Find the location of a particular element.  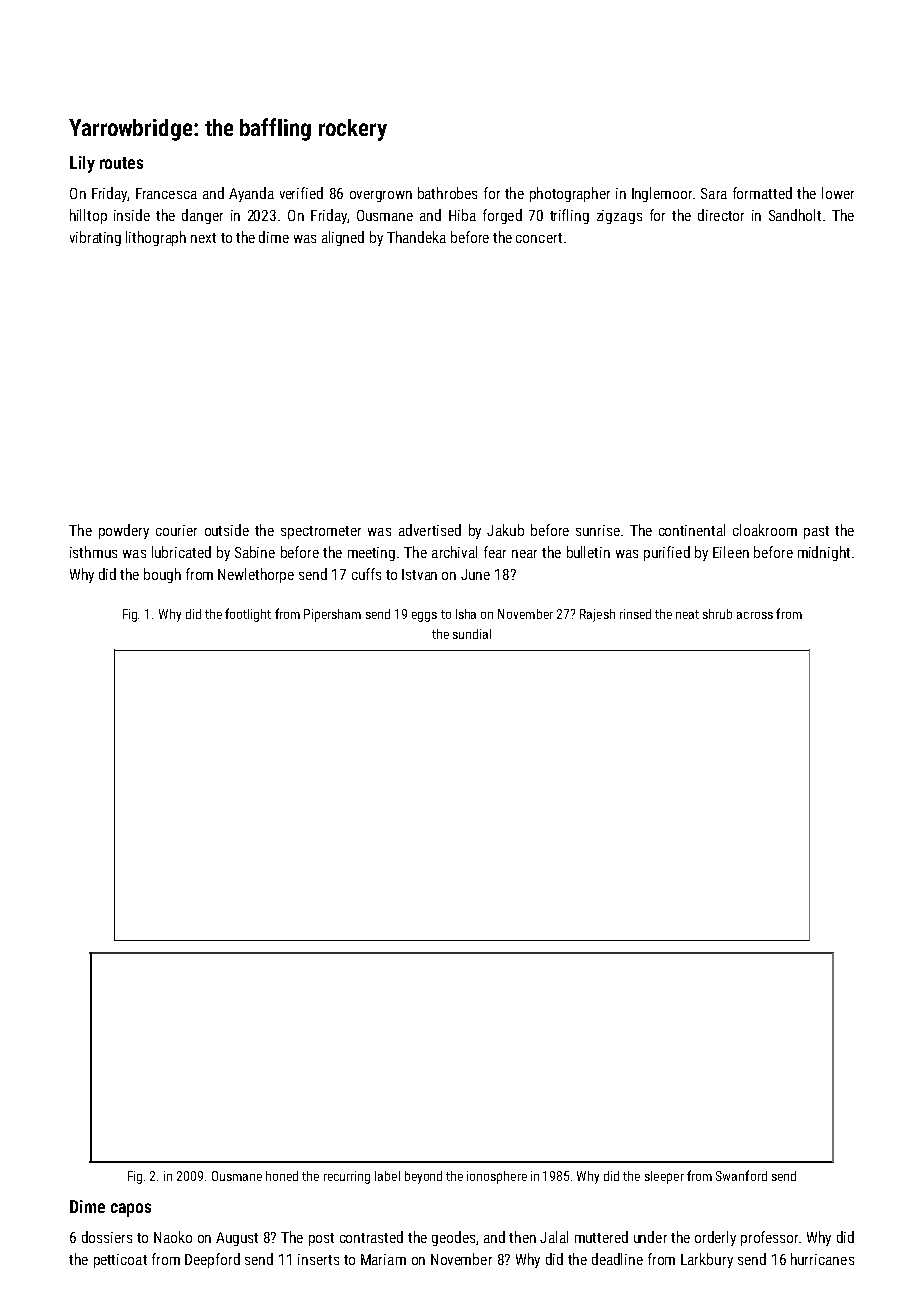

cloakroom is located at coordinates (765, 530).
